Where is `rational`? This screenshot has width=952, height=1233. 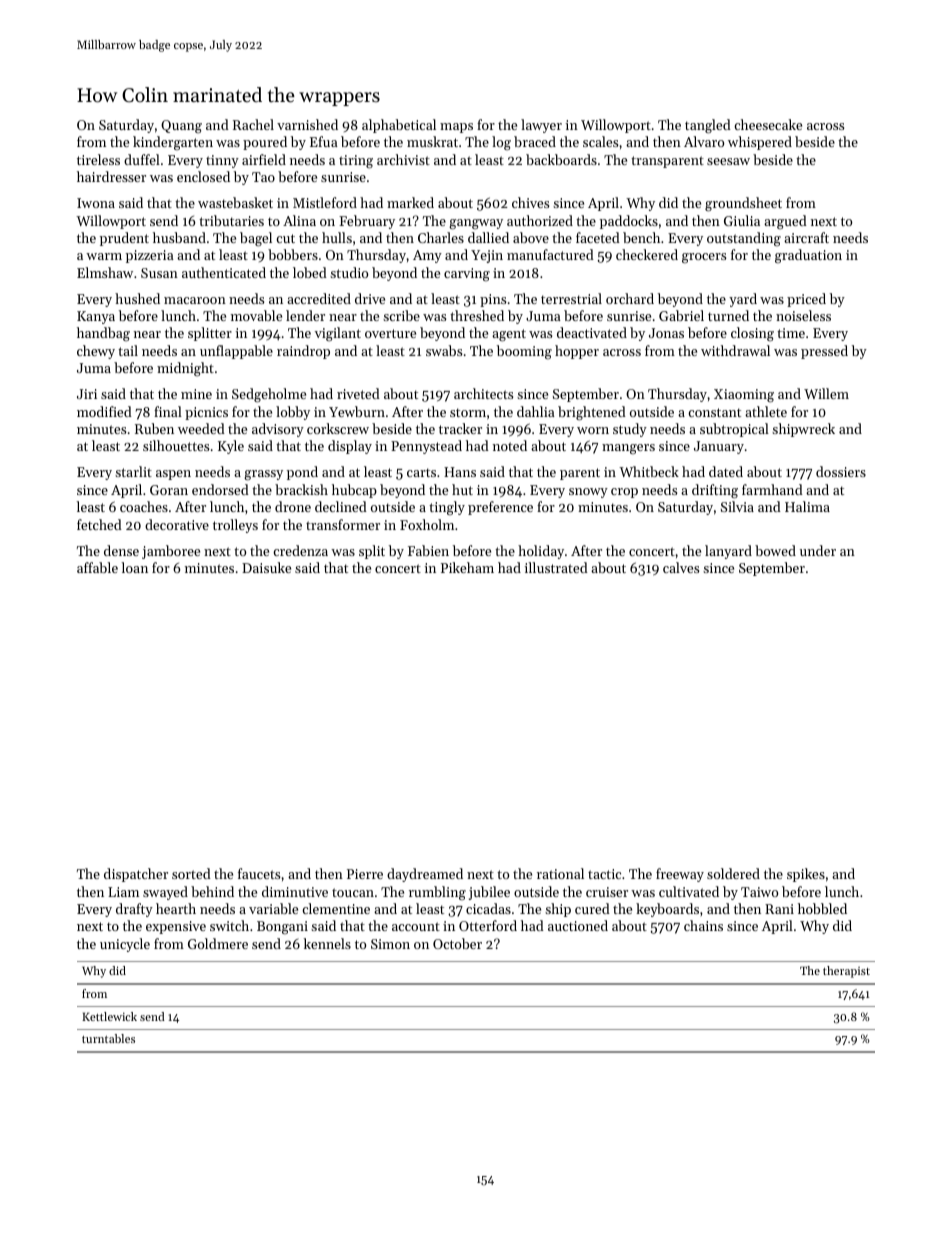
rational is located at coordinates (560, 873).
